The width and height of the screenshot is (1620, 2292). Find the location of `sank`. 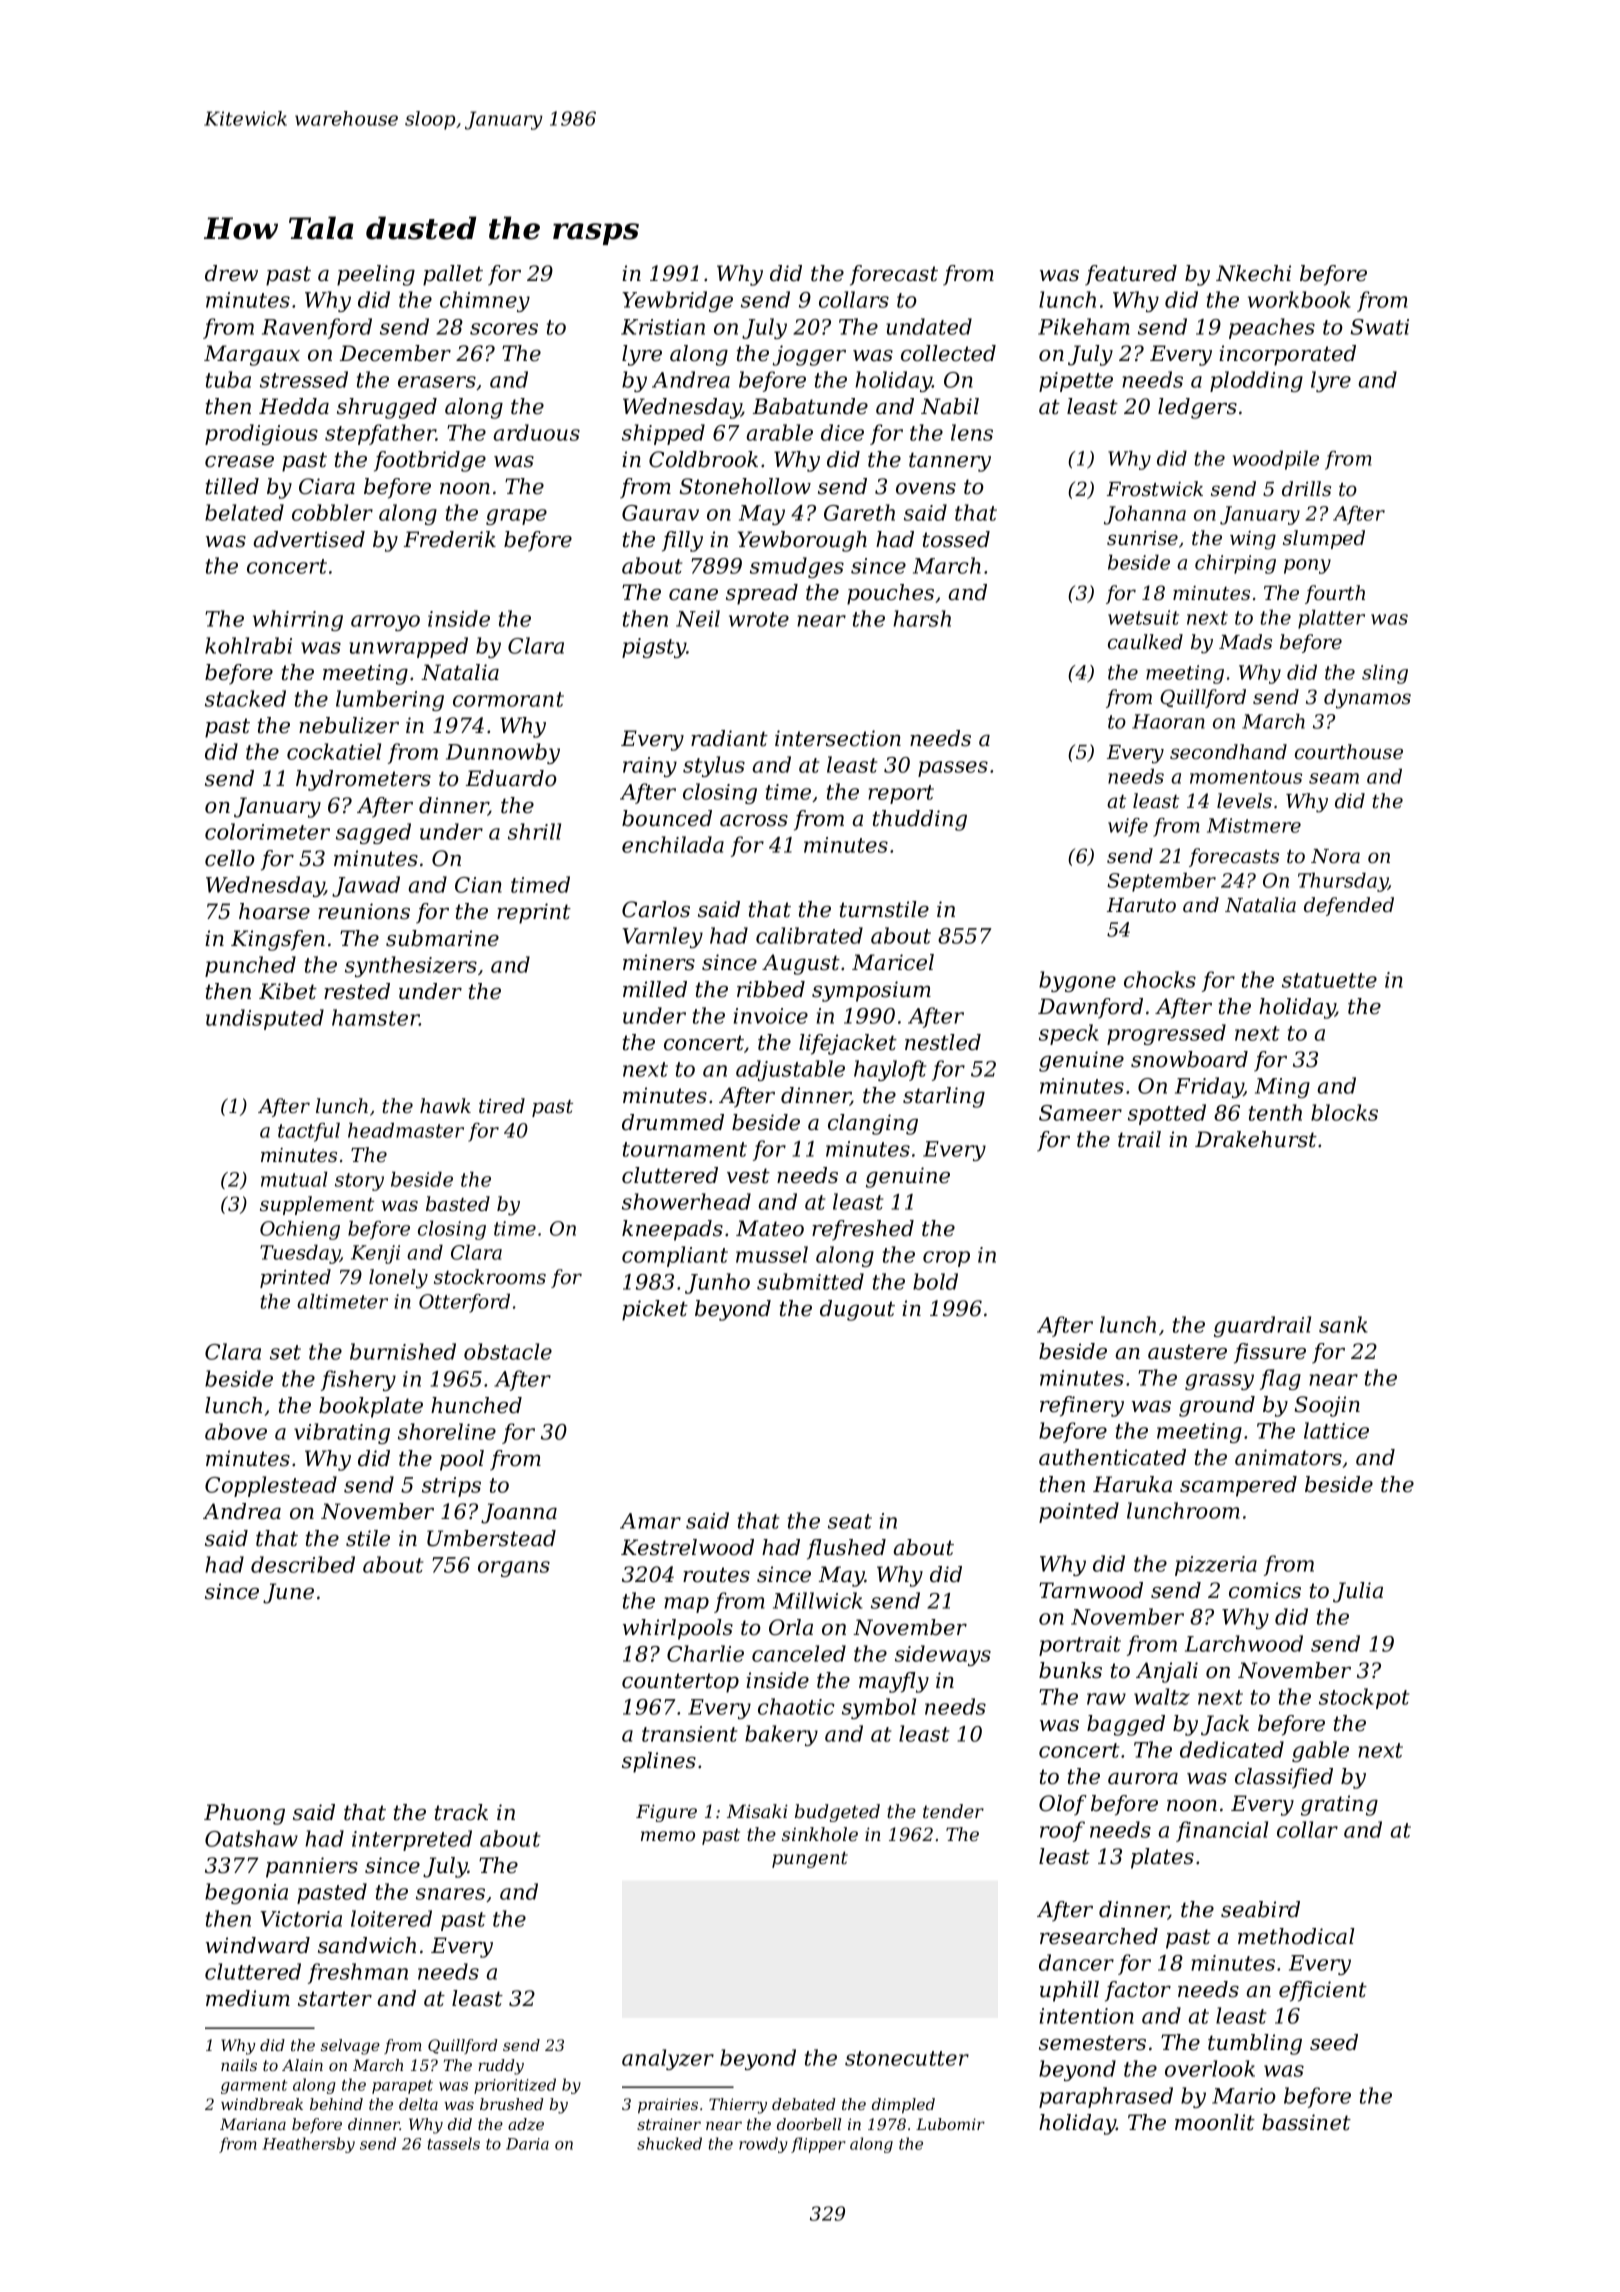

sank is located at coordinates (1343, 1324).
